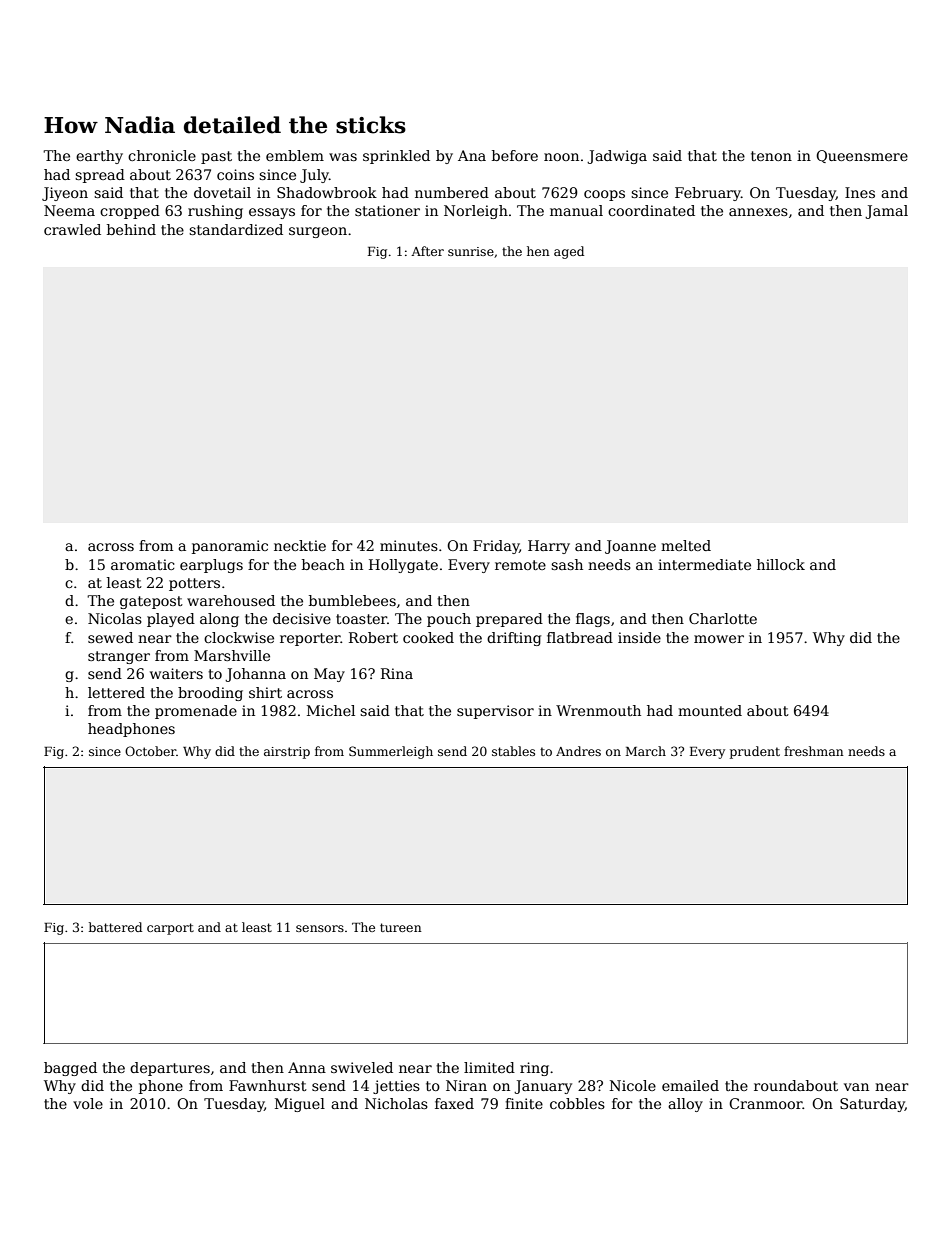 This screenshot has width=952, height=1233. What do you see at coordinates (300, 545) in the screenshot?
I see `necktie` at bounding box center [300, 545].
